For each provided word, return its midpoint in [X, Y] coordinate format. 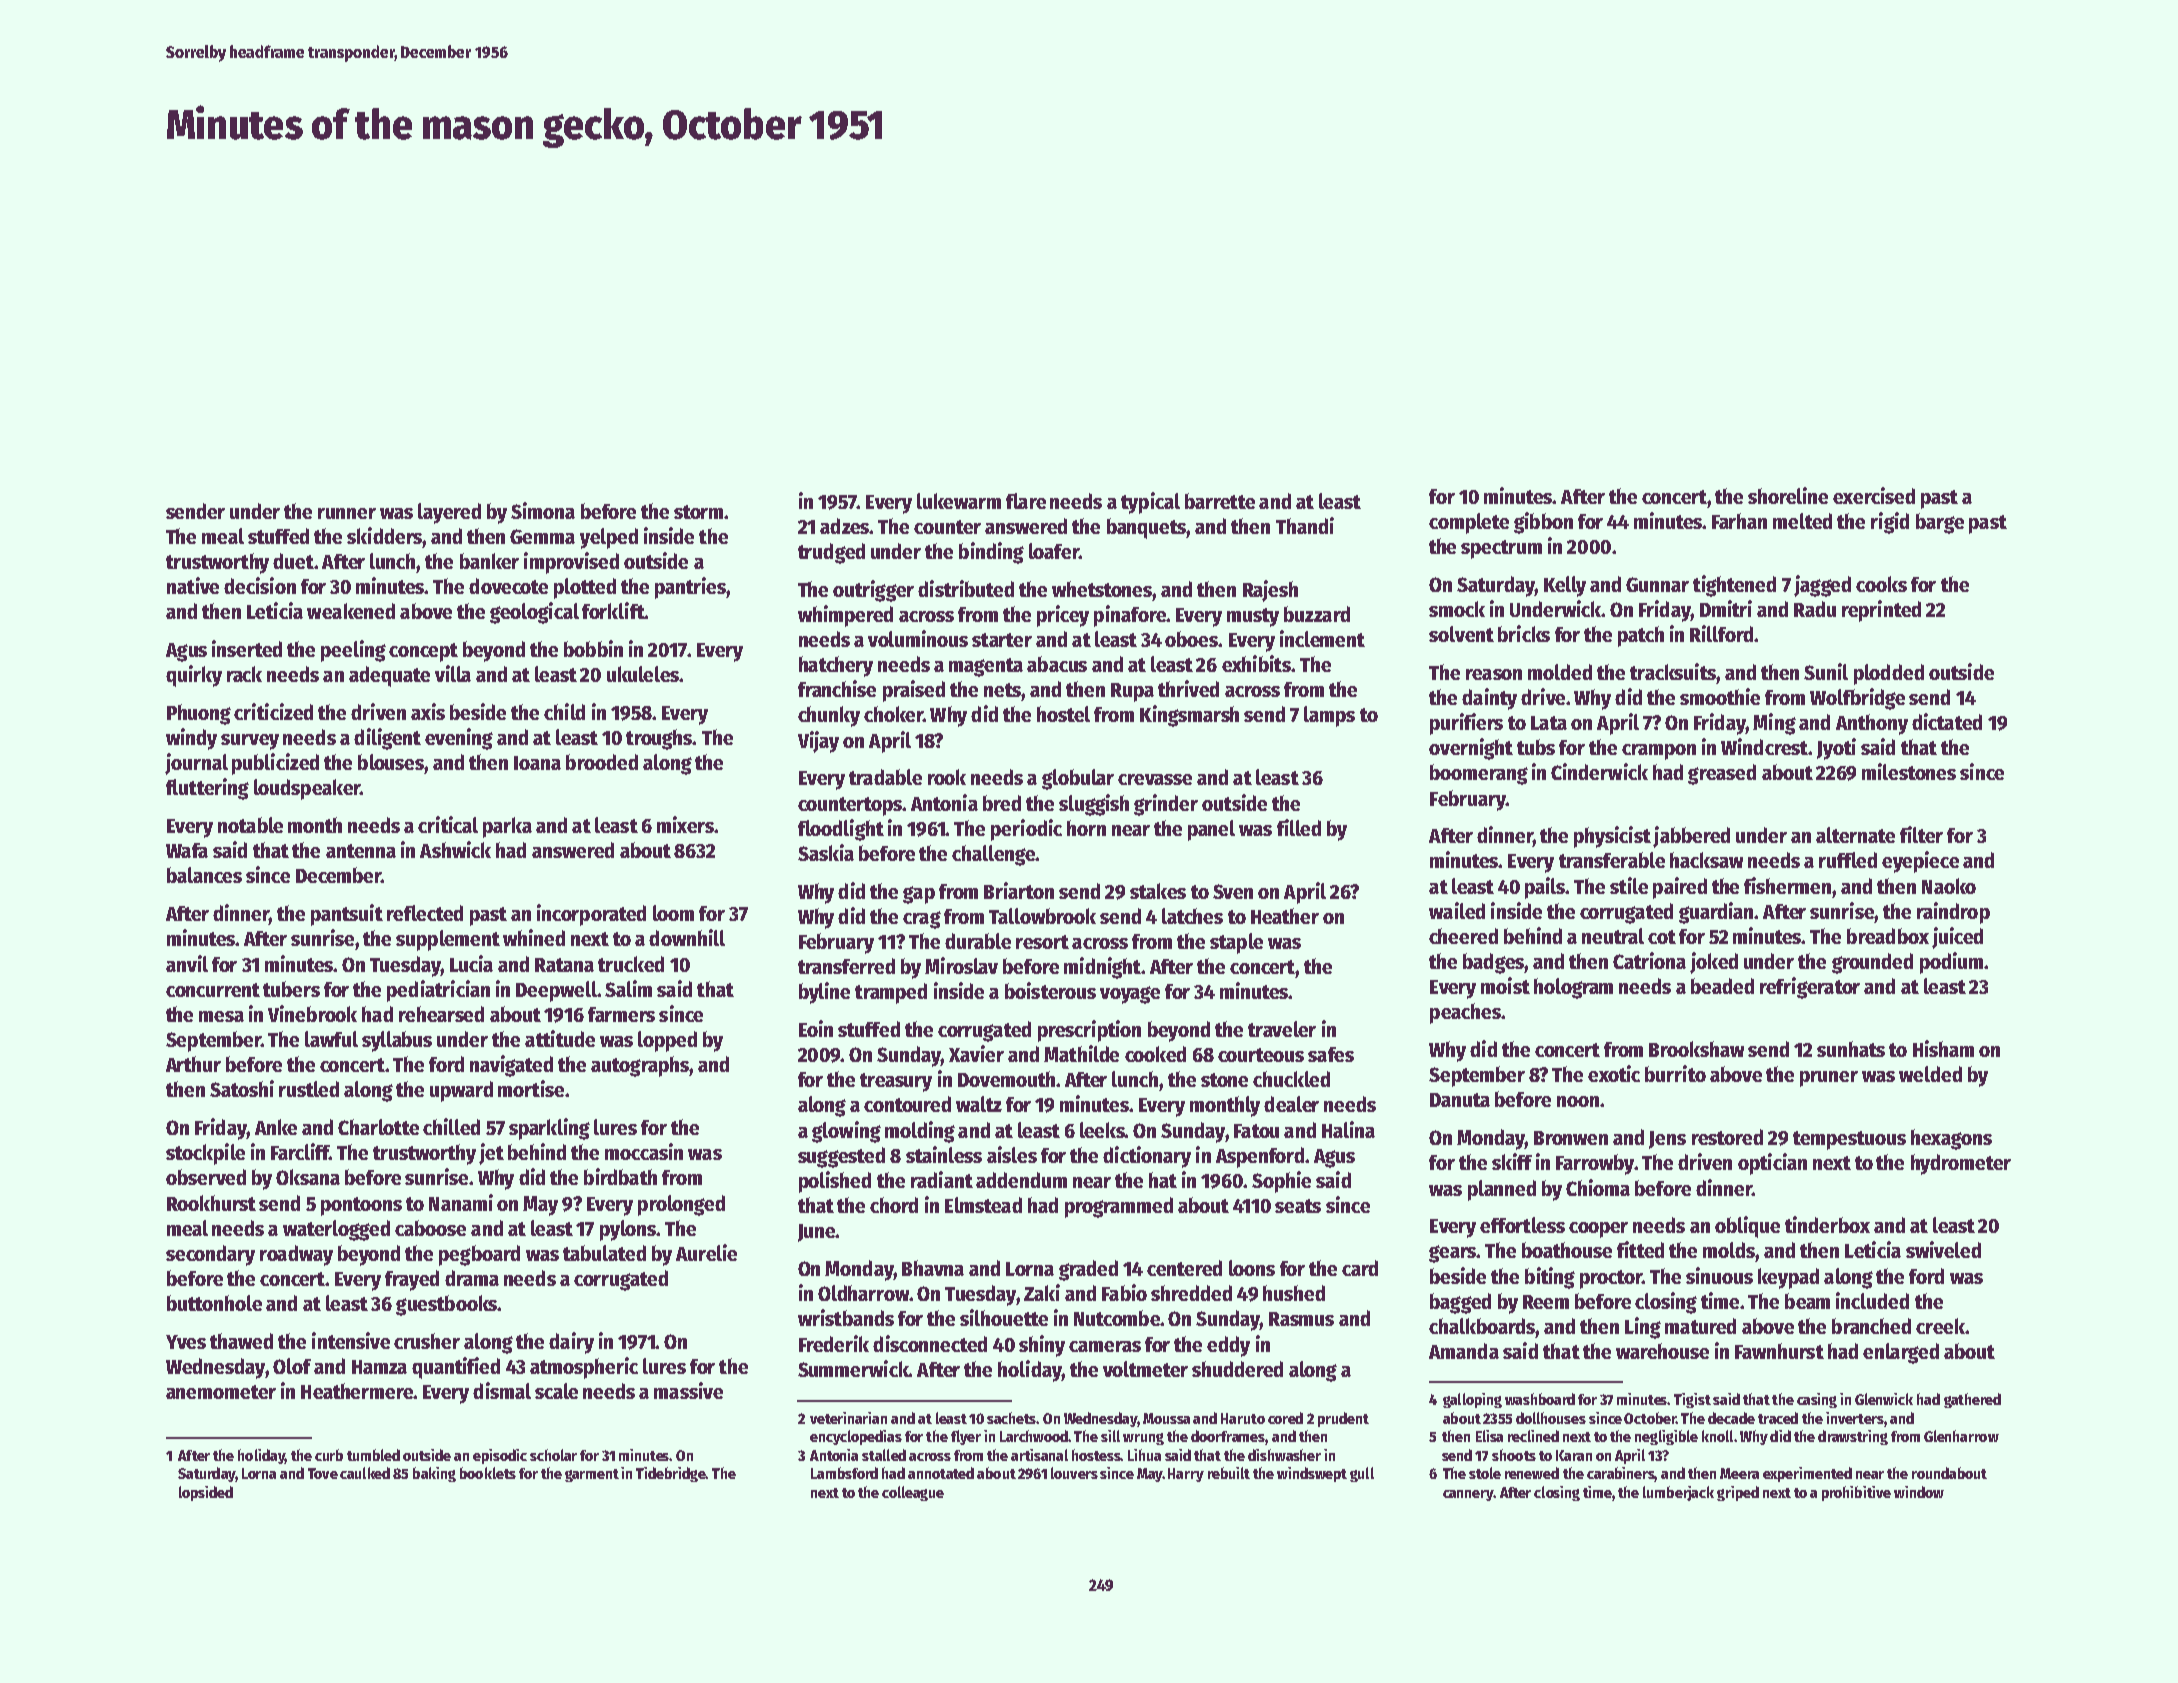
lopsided [206, 1493]
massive [688, 1390]
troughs [659, 739]
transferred [846, 966]
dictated [1947, 721]
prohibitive [1856, 1493]
